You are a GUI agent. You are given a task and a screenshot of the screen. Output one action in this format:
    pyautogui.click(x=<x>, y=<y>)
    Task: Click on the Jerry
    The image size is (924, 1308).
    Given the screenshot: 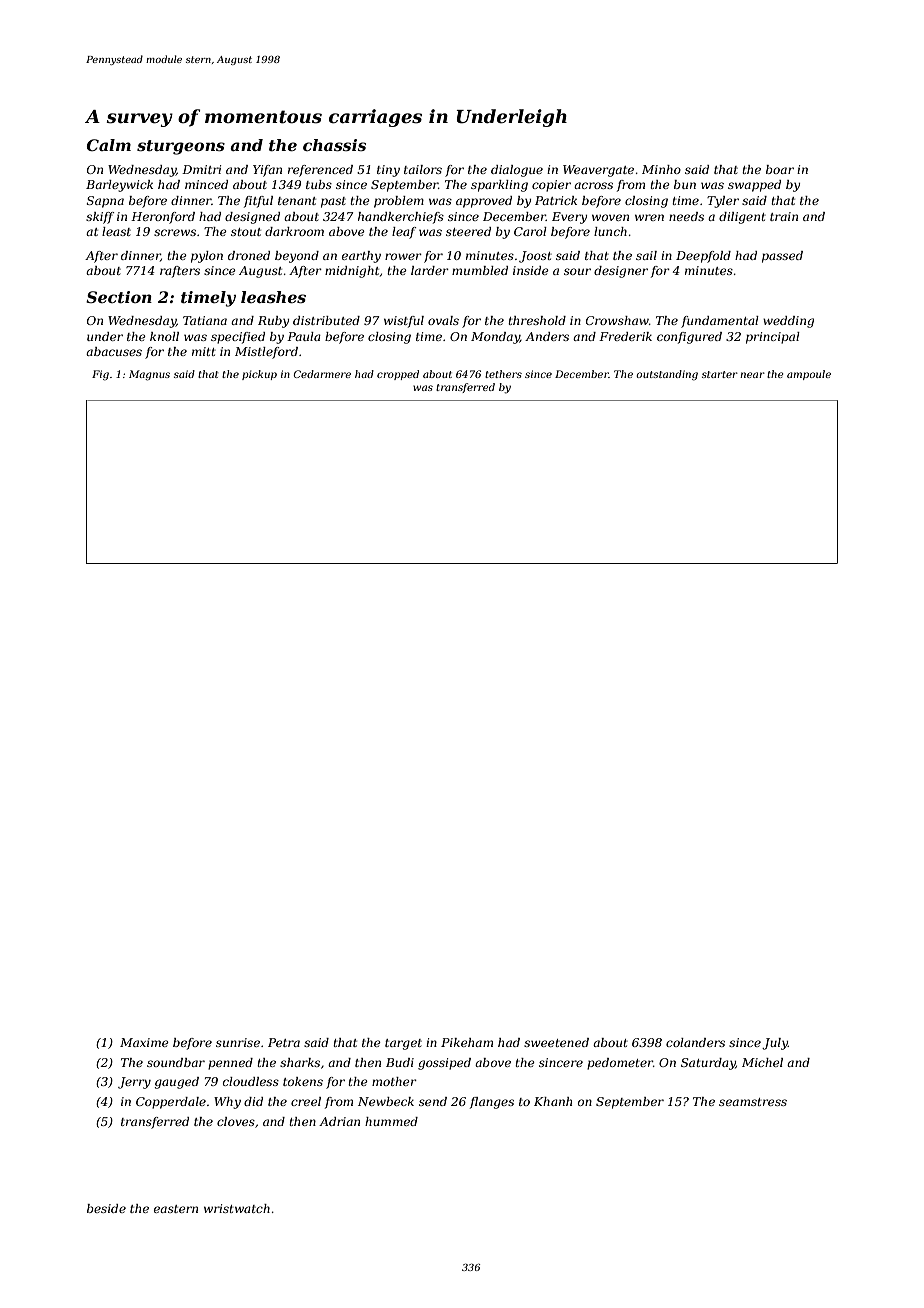 What is the action you would take?
    pyautogui.click(x=134, y=1083)
